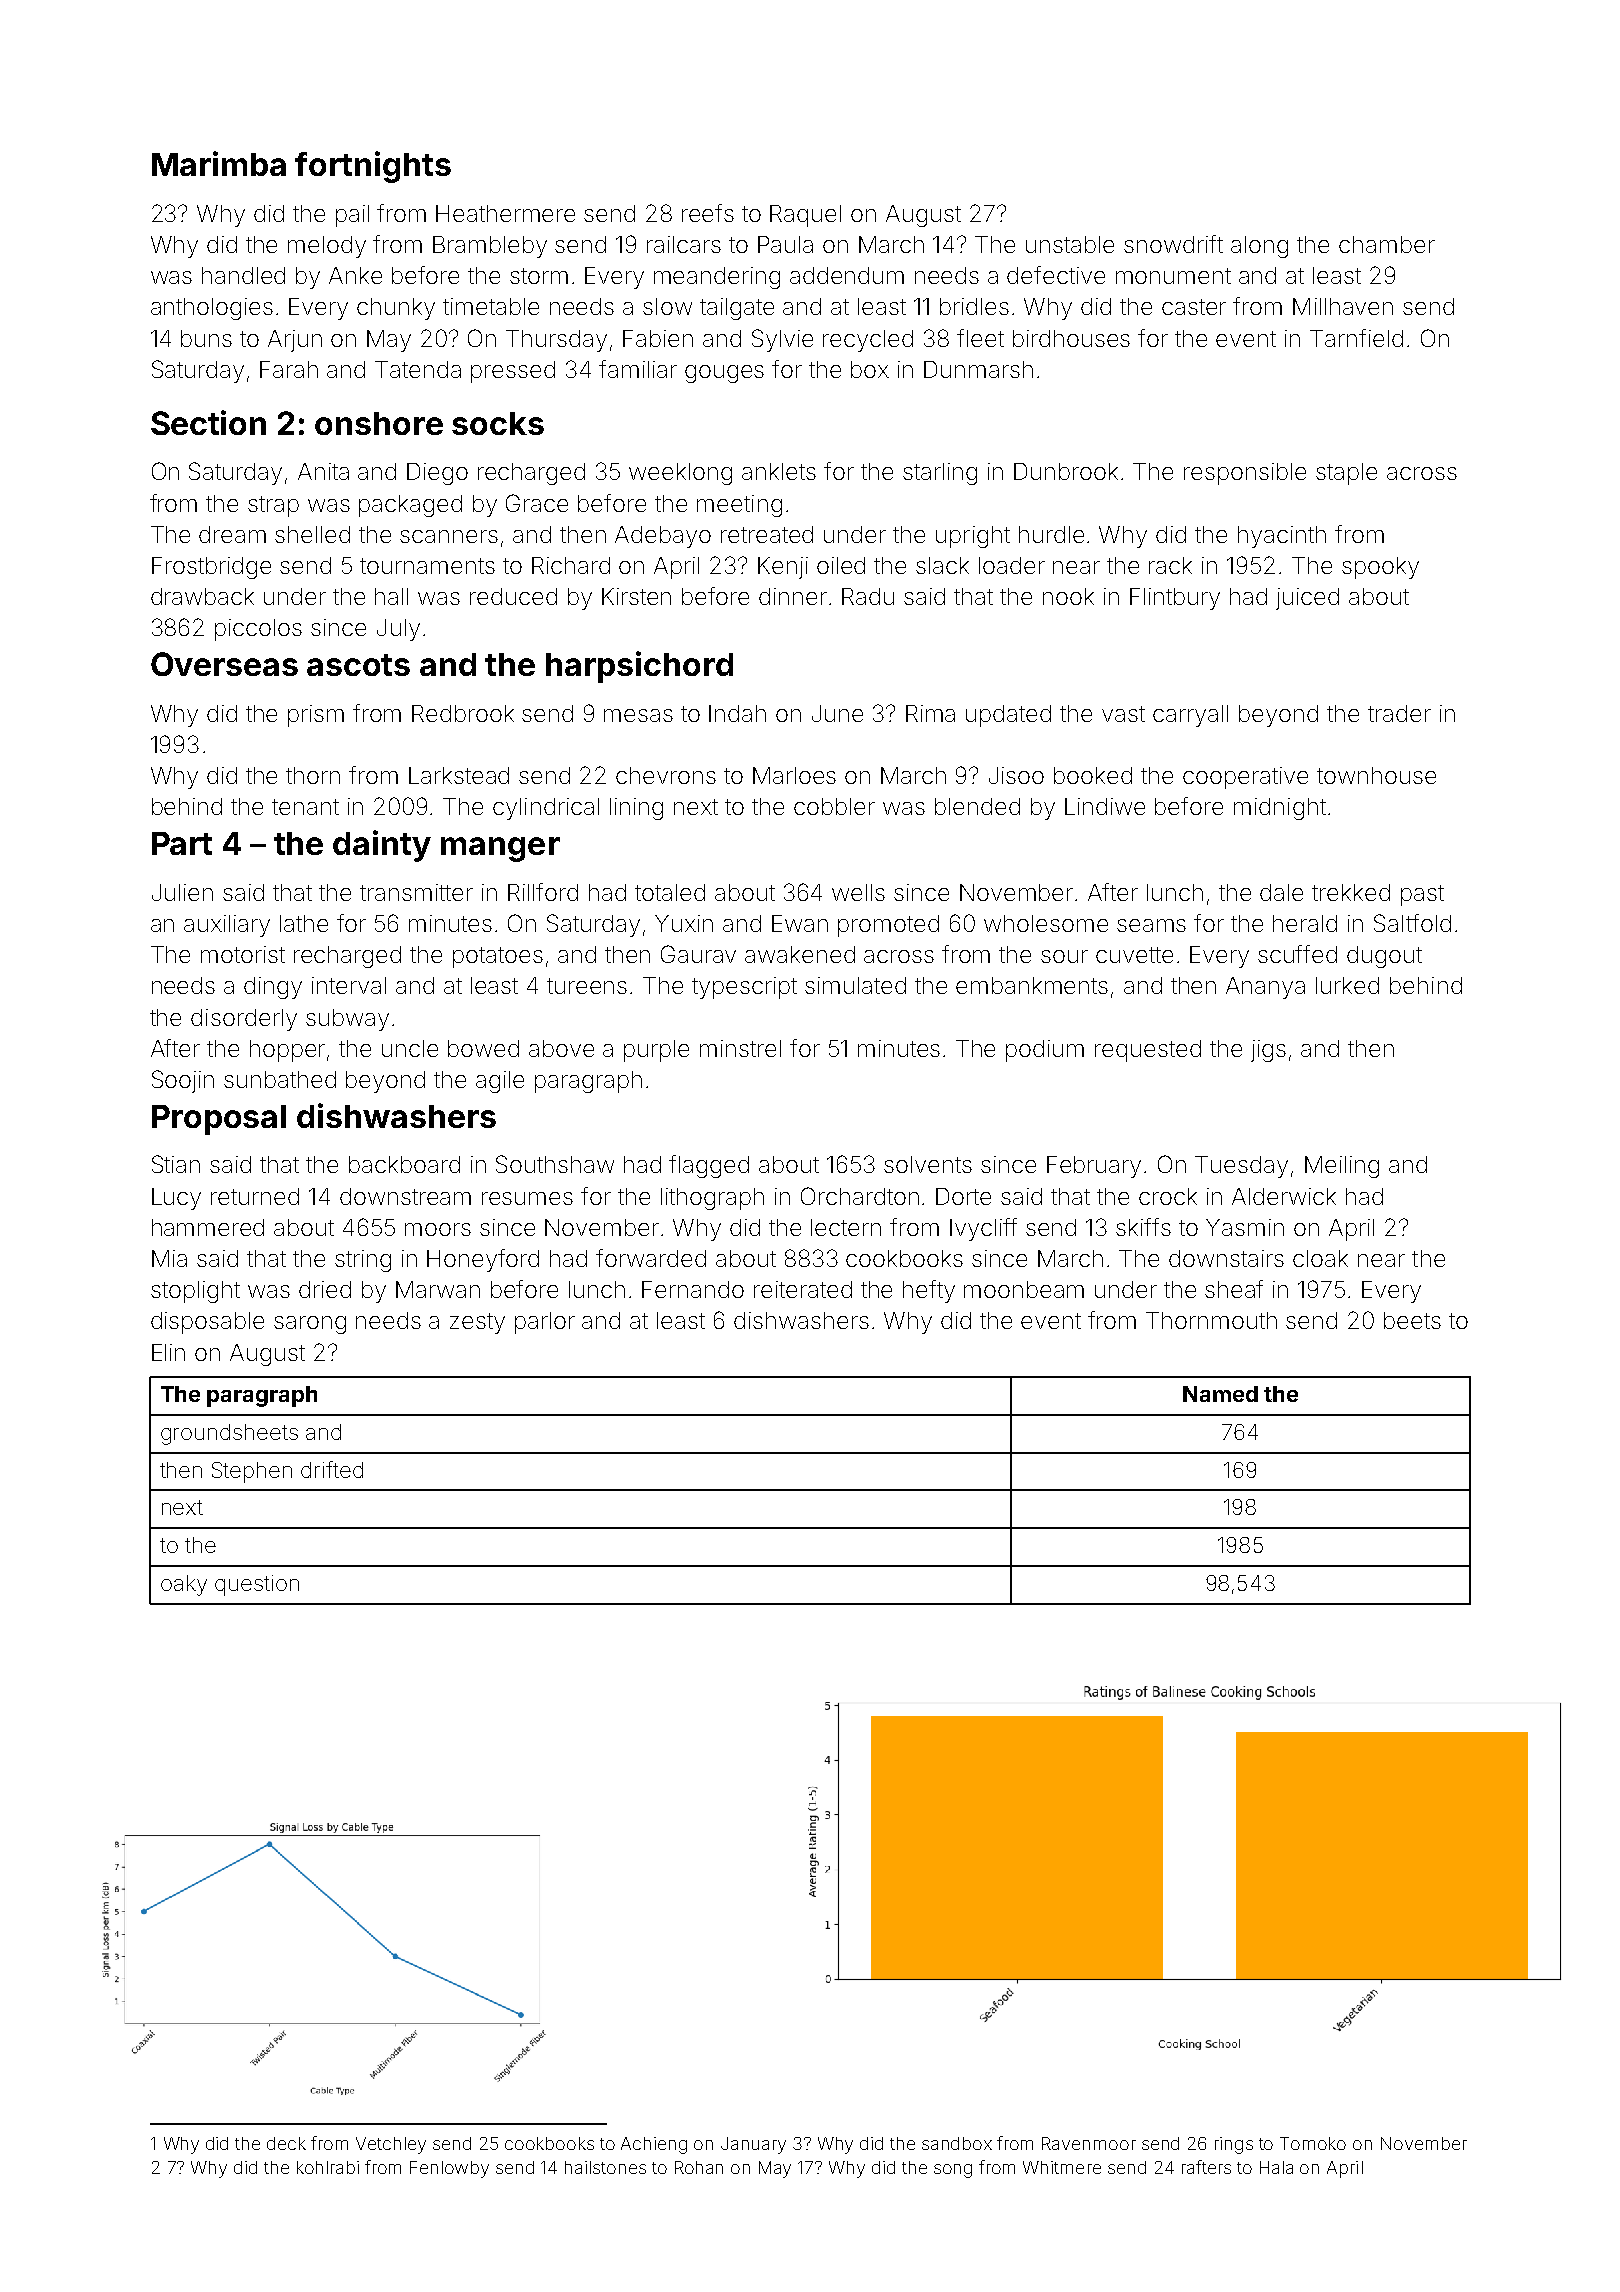 Image resolution: width=1620 pixels, height=2292 pixels. Describe the element at coordinates (605, 2167) in the page. I see `hailstones` at that location.
